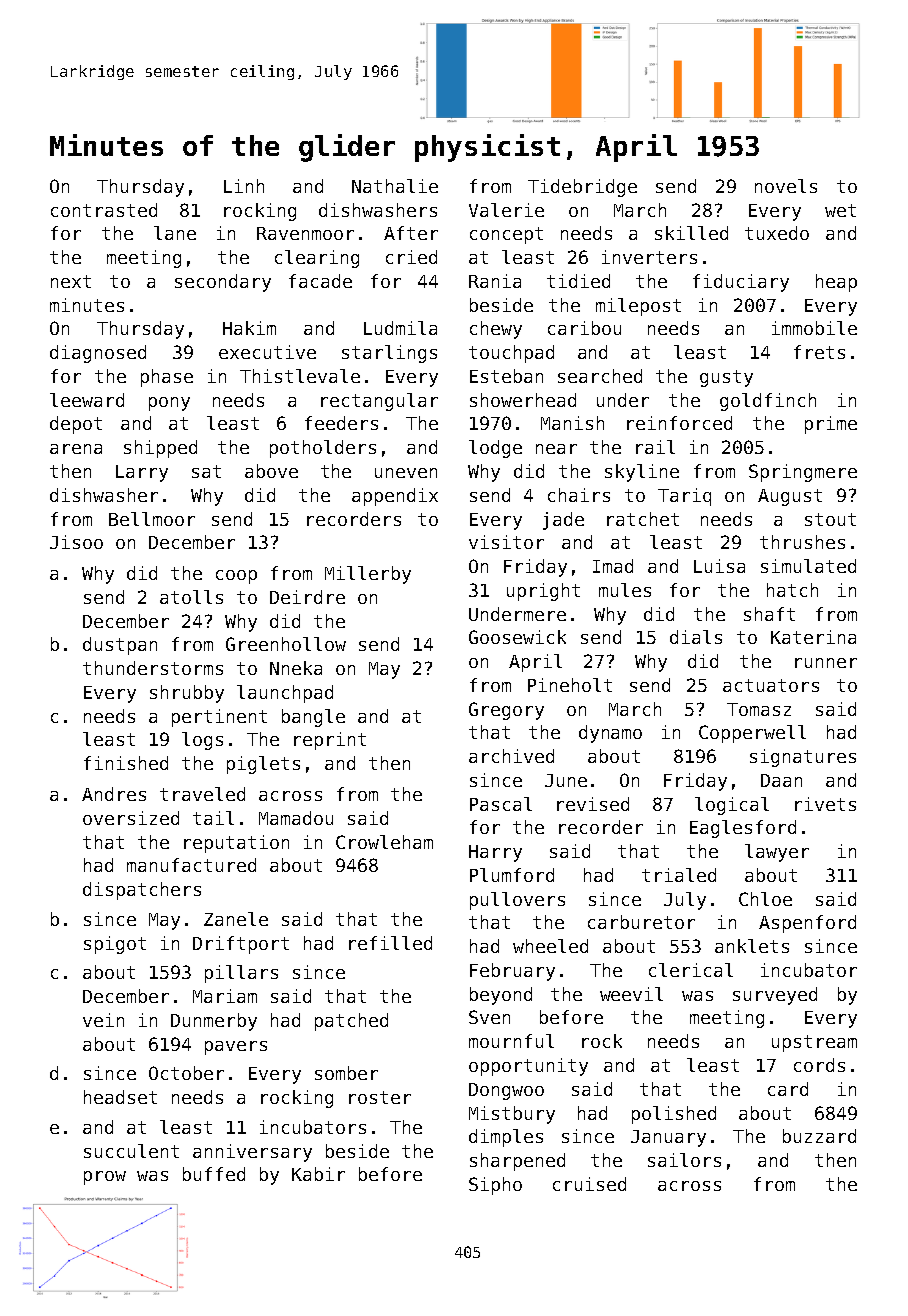 This page has width=908, height=1316. What do you see at coordinates (765, 899) in the page?
I see `Chloe` at bounding box center [765, 899].
